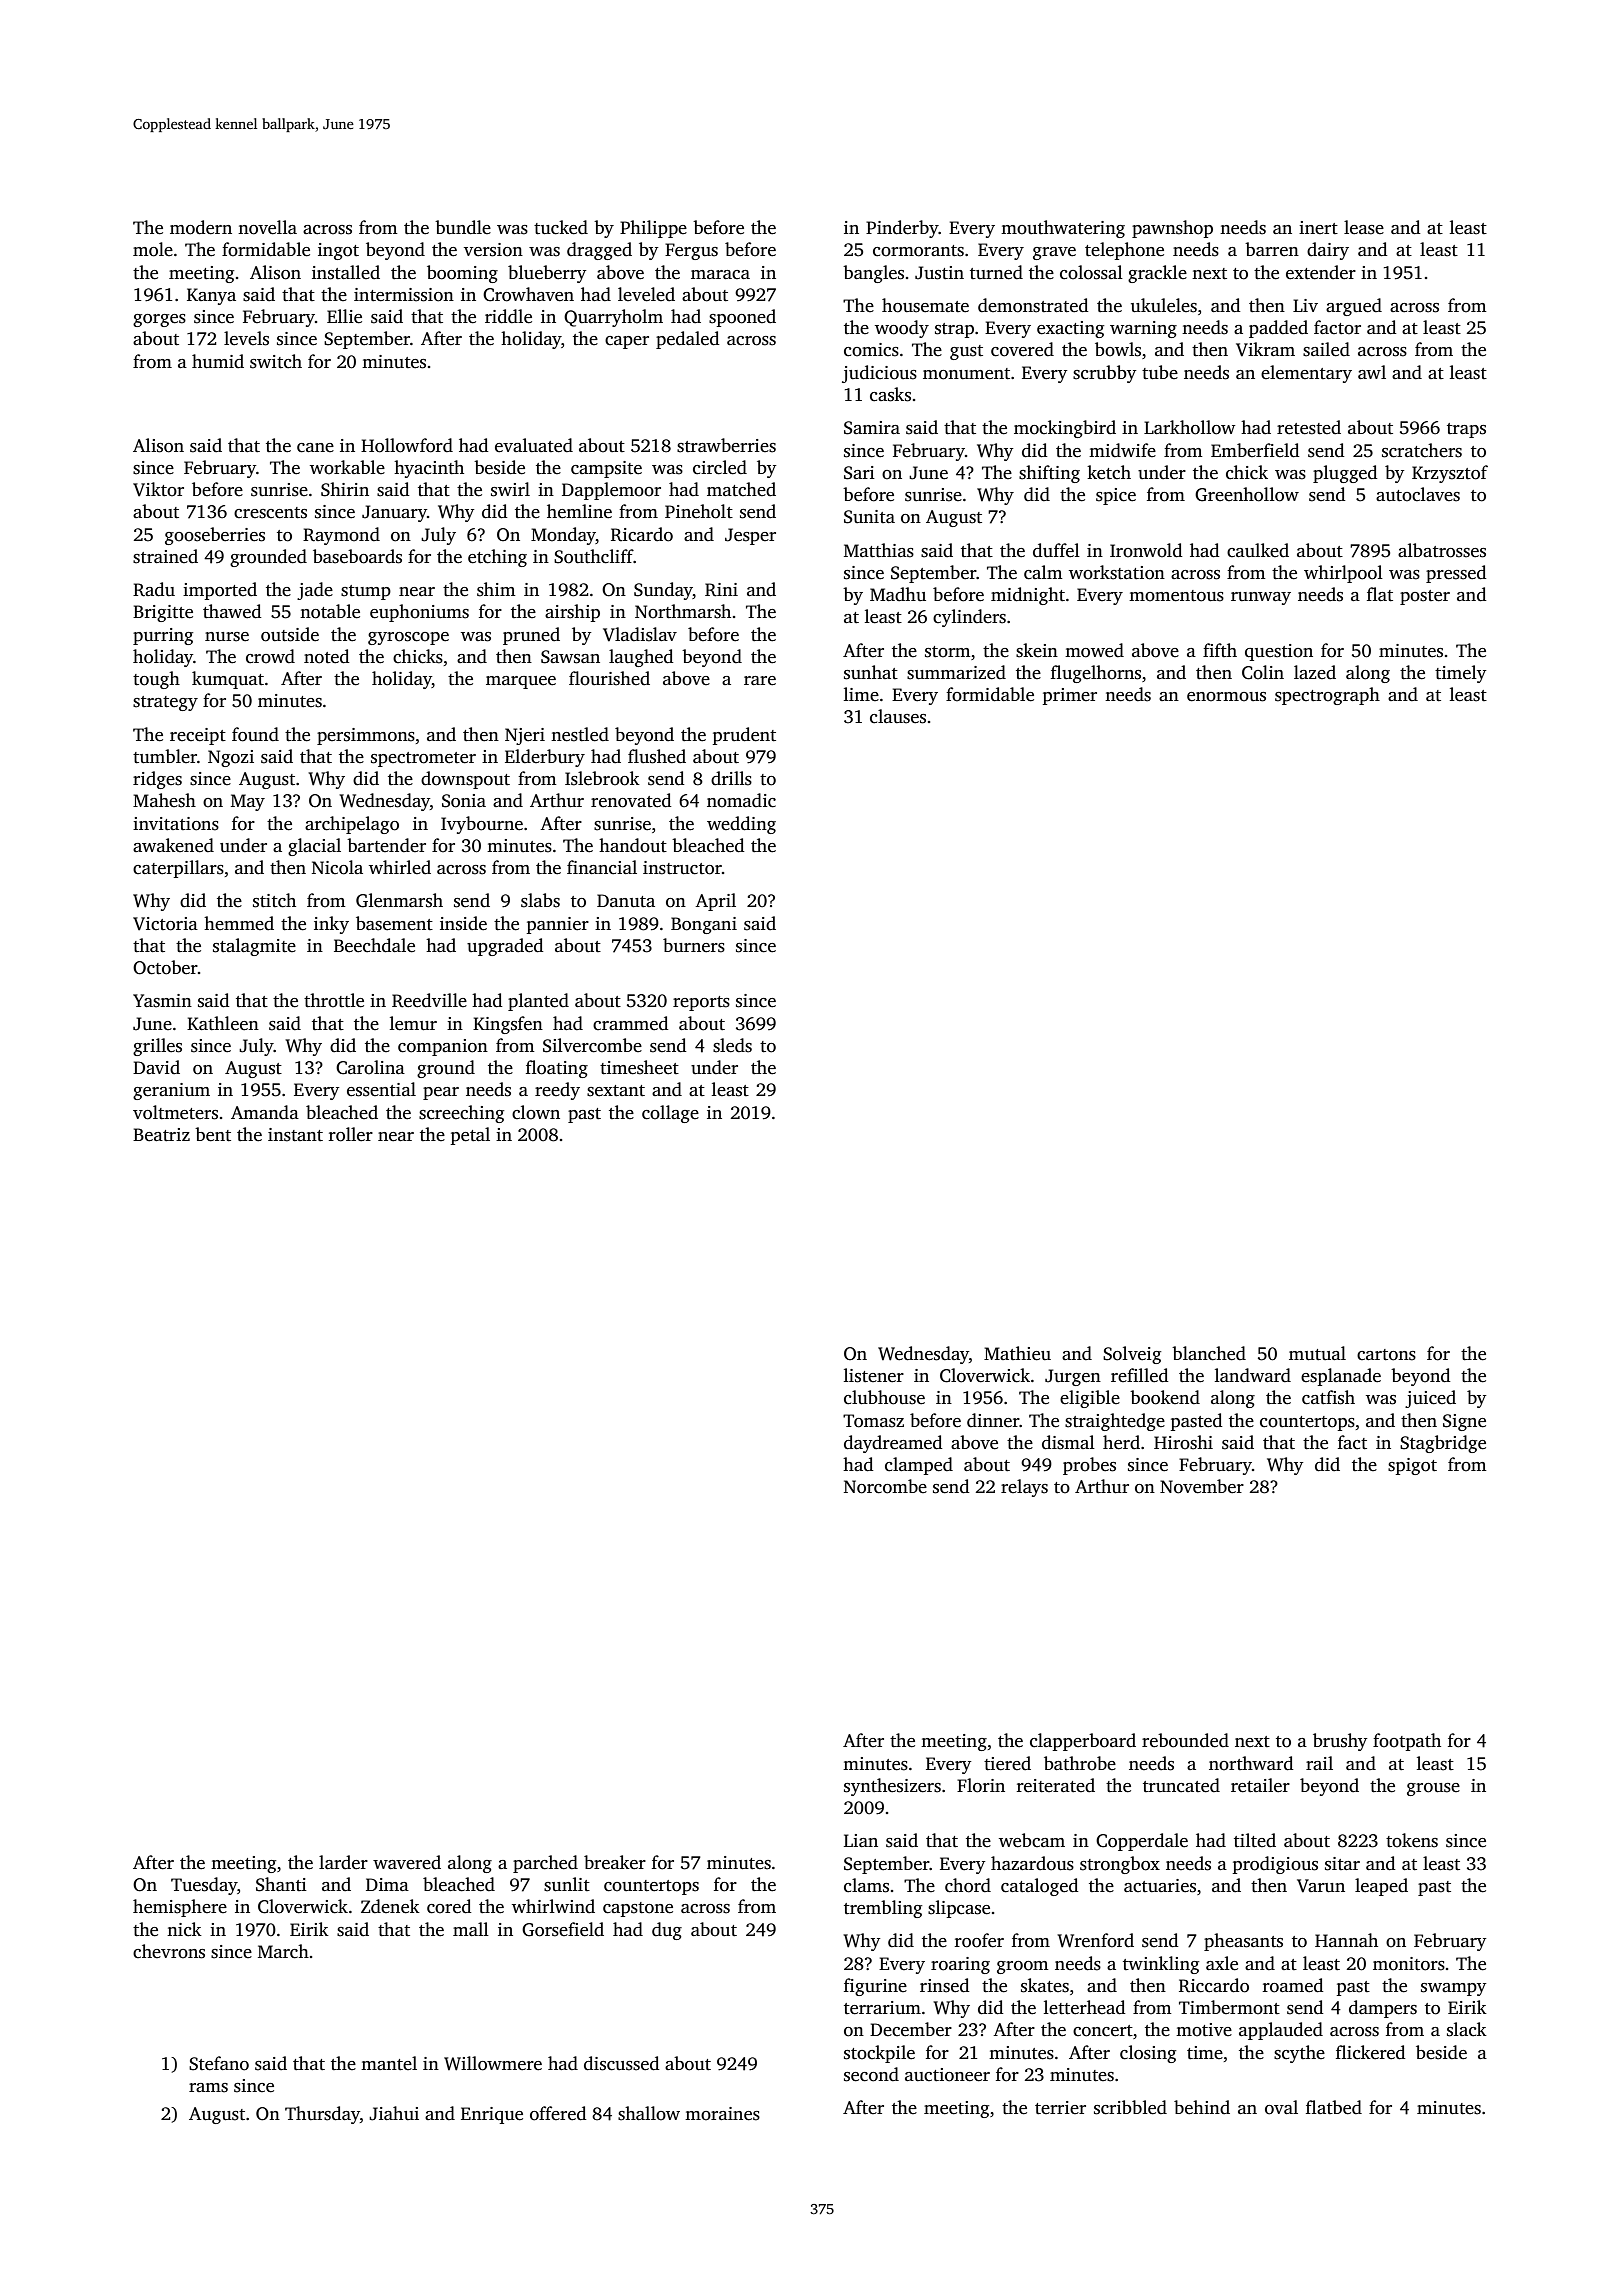 The height and width of the screenshot is (2292, 1620). Describe the element at coordinates (1364, 227) in the screenshot. I see `lease` at that location.
